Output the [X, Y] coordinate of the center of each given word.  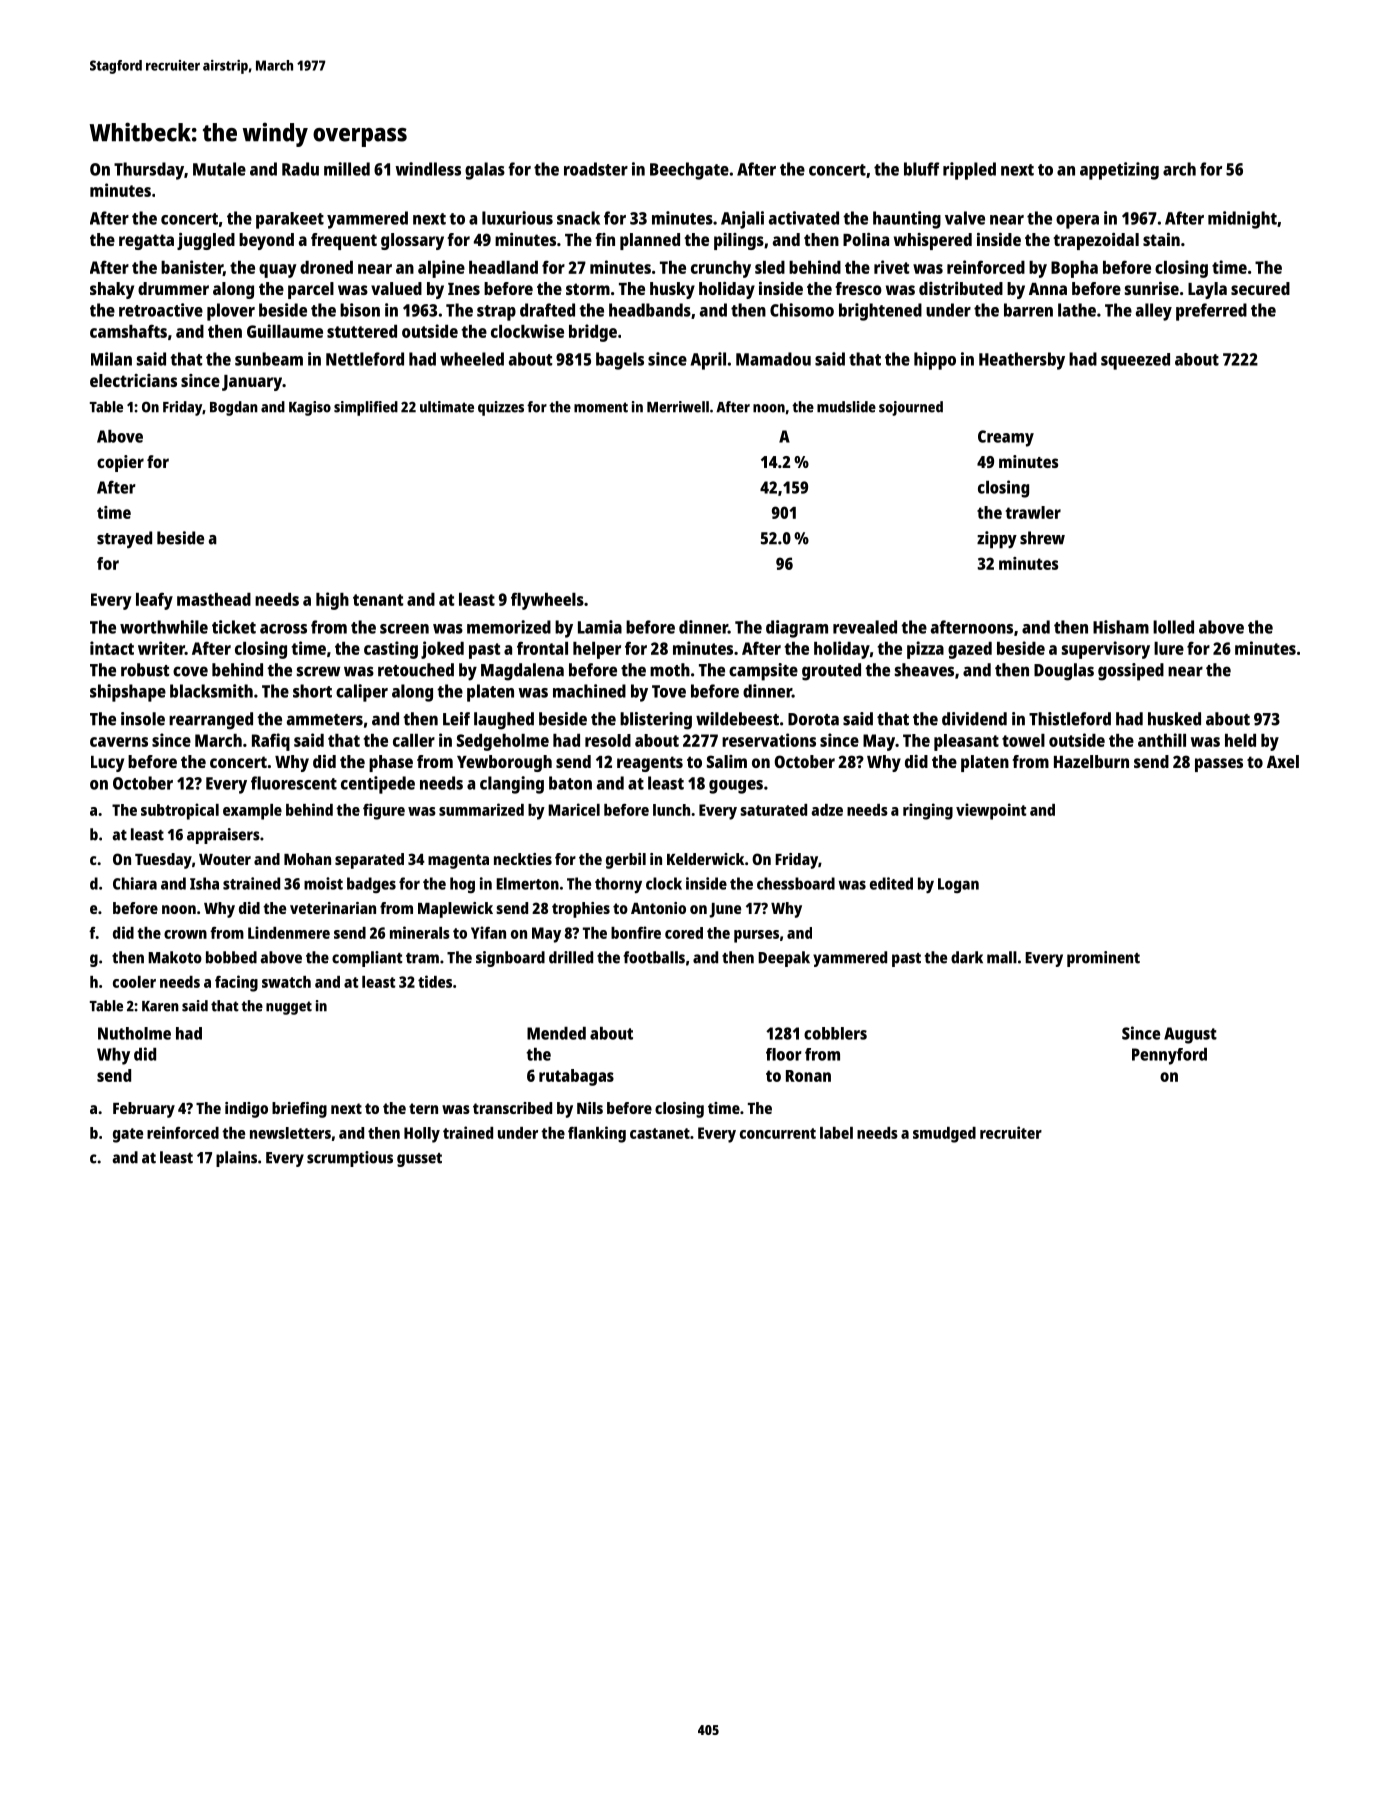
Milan [111, 359]
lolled [1173, 627]
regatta [146, 242]
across [283, 629]
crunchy [721, 269]
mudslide [846, 407]
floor [784, 1054]
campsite [763, 672]
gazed [970, 650]
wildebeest [737, 719]
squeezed [1135, 361]
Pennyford [1169, 1056]
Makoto [175, 957]
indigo [246, 1110]
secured [1260, 288]
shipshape [128, 693]
